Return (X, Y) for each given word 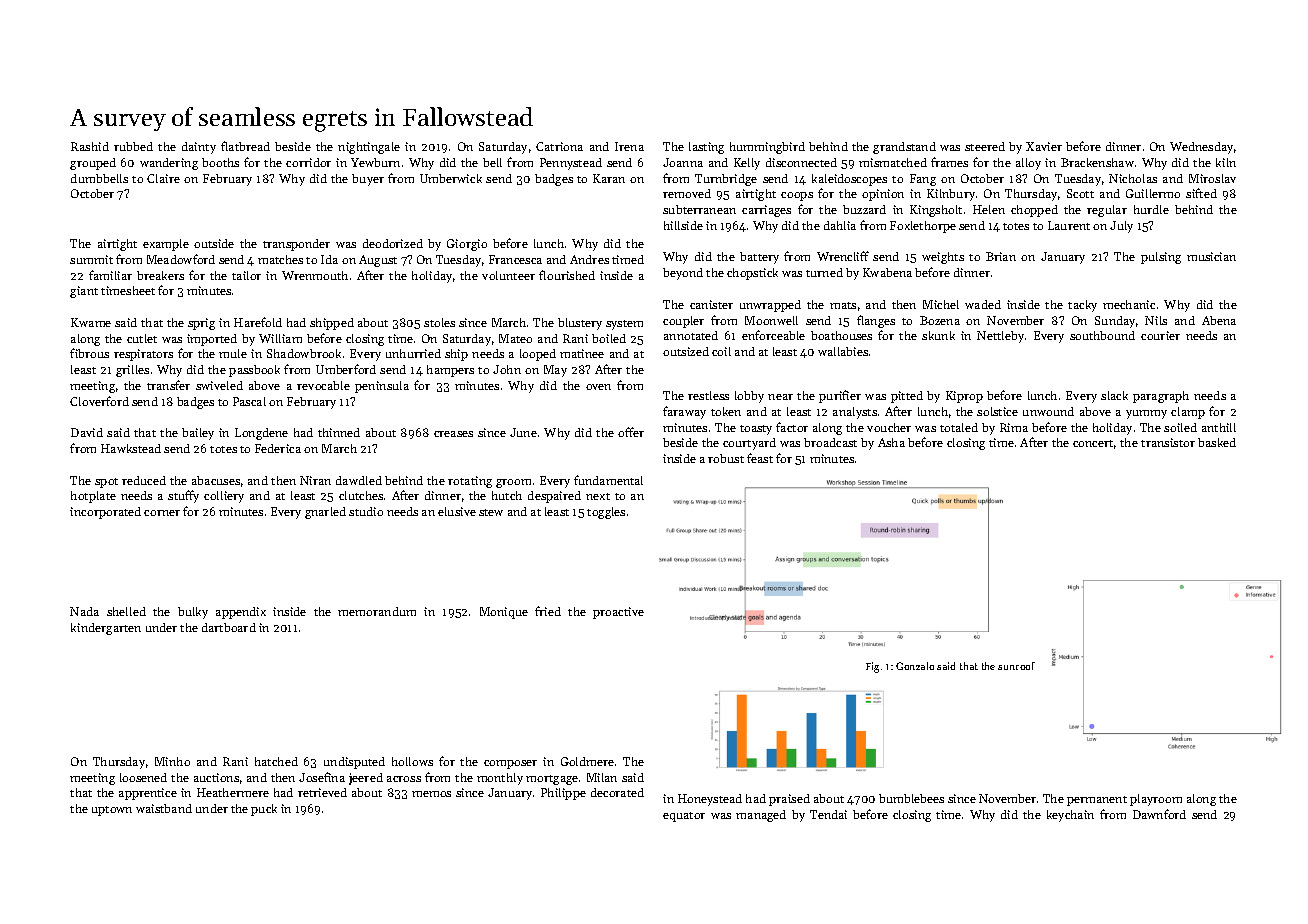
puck (264, 810)
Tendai (828, 814)
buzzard (864, 209)
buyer (368, 180)
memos (431, 794)
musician (1211, 256)
